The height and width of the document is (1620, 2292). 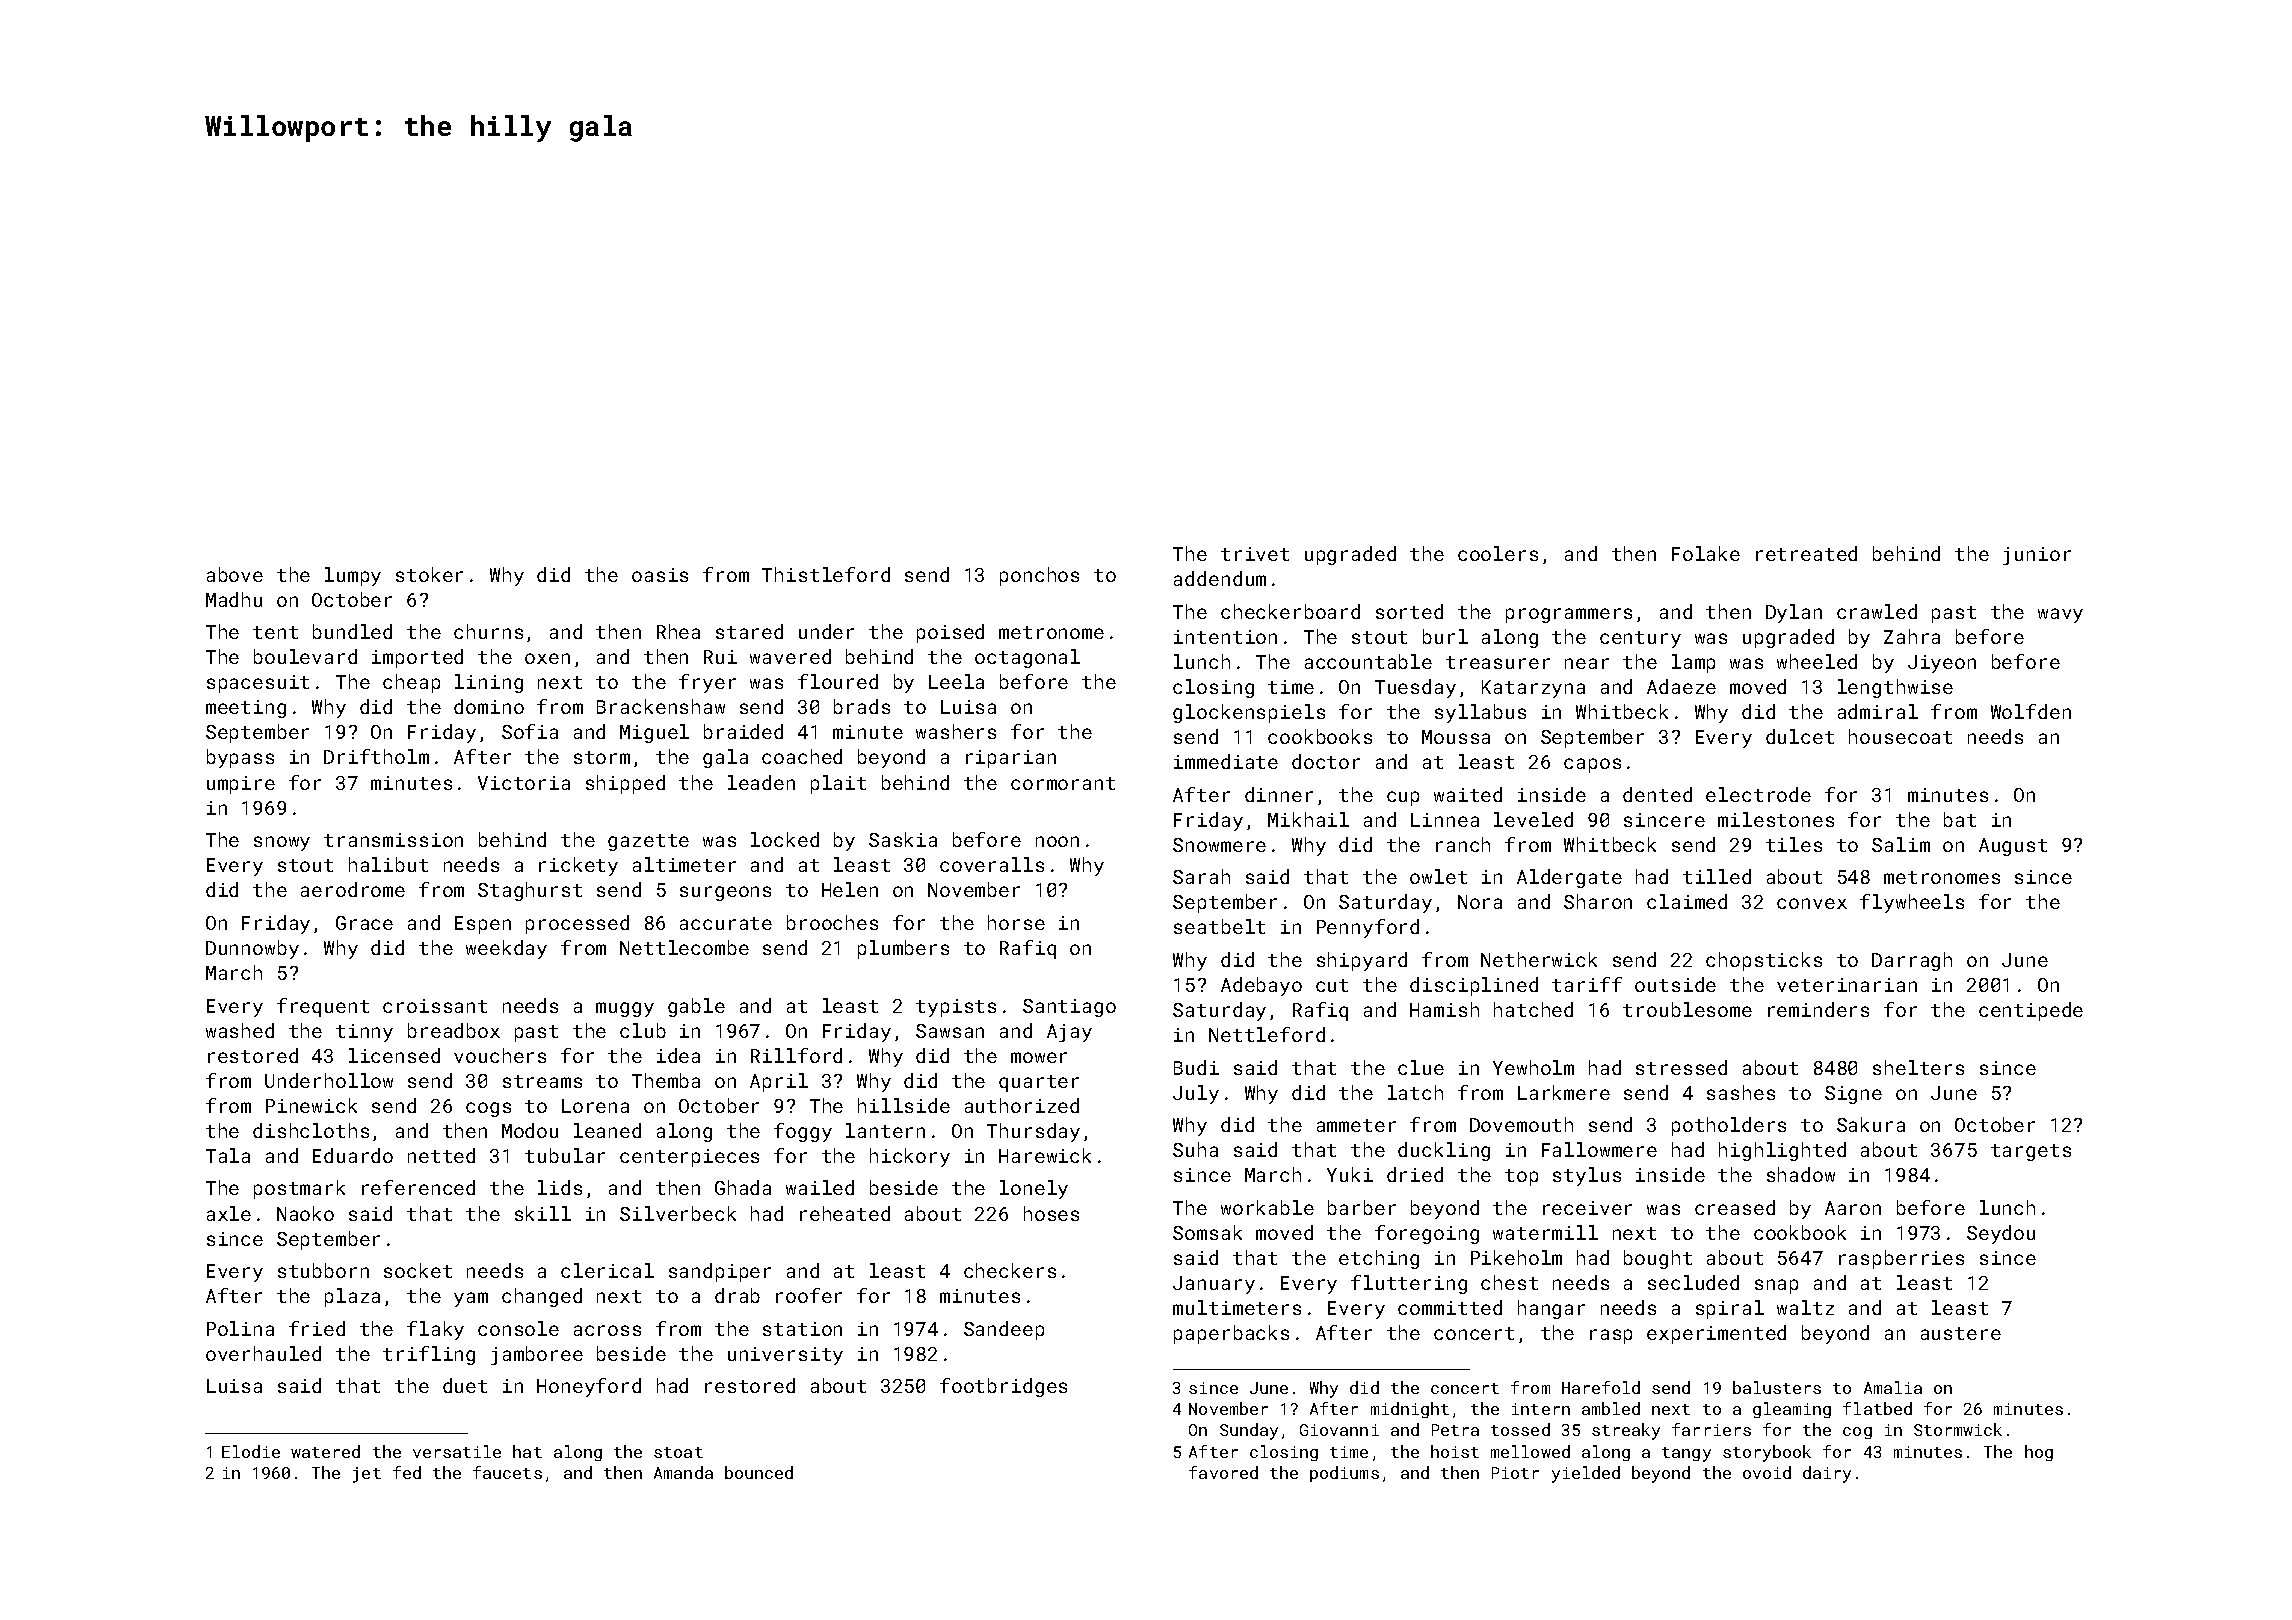 What do you see at coordinates (678, 631) in the document?
I see `Rhea` at bounding box center [678, 631].
